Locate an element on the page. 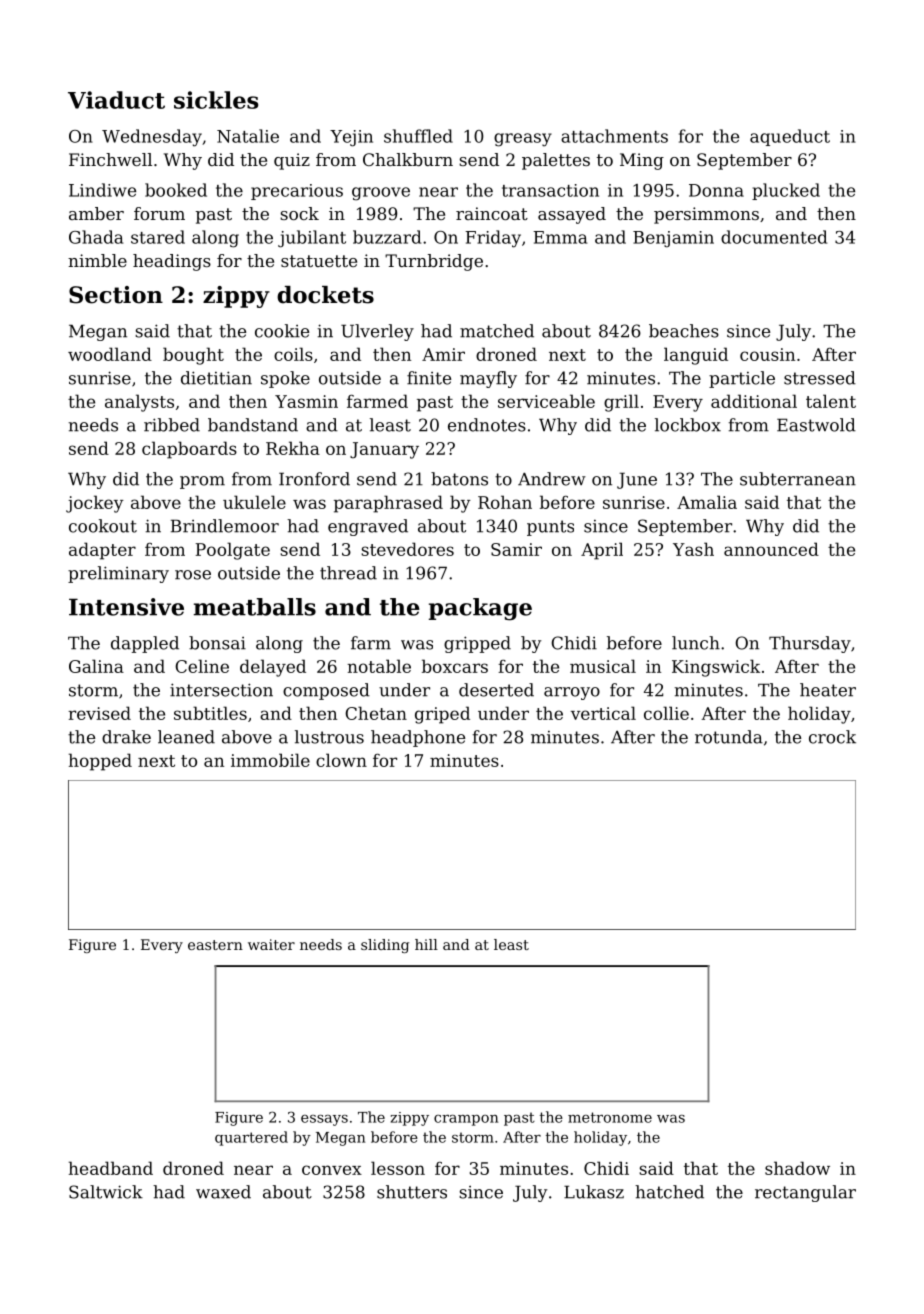 The height and width of the image is (1314, 924). documented is located at coordinates (774, 237).
